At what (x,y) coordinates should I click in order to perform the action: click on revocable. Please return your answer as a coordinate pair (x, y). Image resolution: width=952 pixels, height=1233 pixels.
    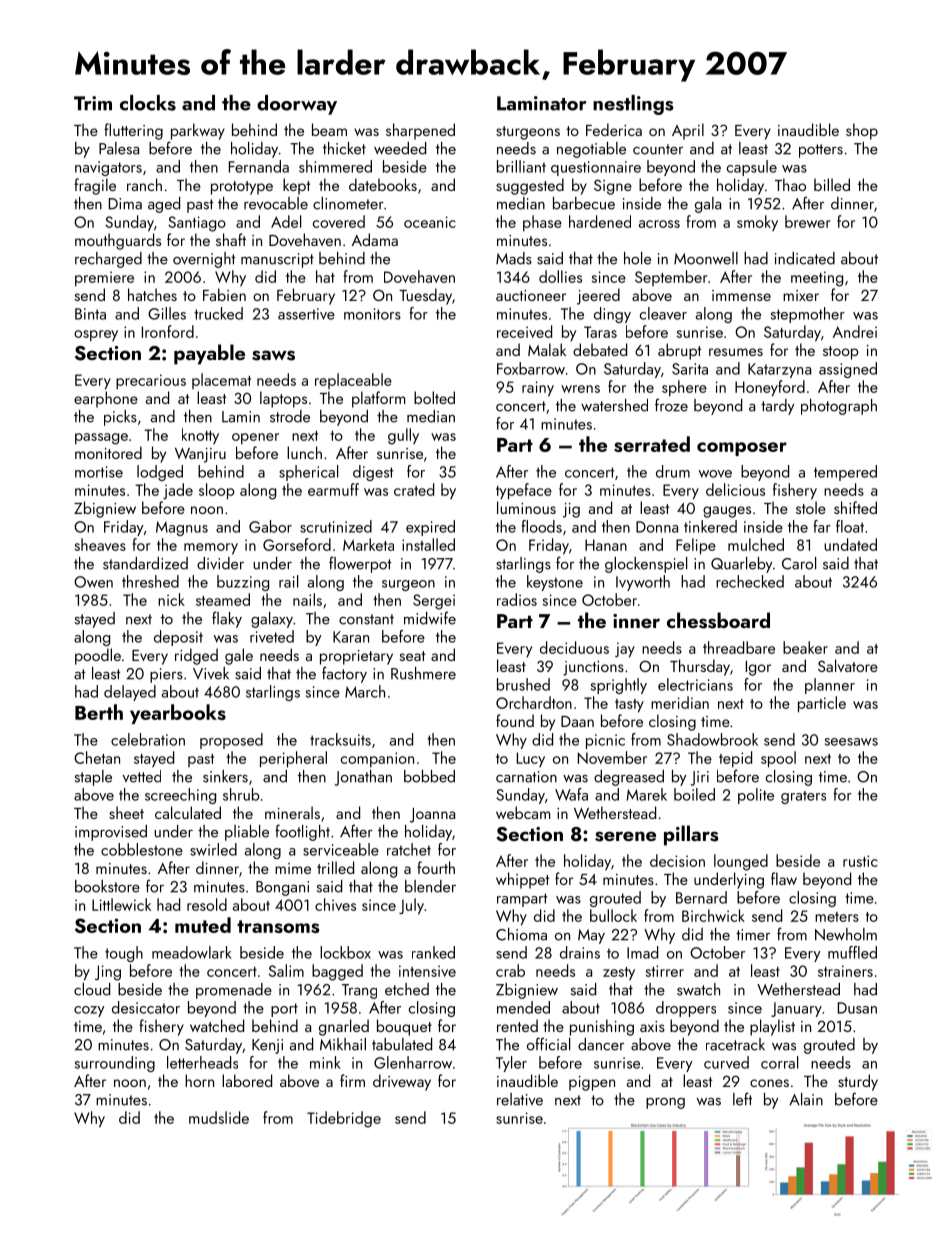
    Looking at the image, I should click on (276, 203).
